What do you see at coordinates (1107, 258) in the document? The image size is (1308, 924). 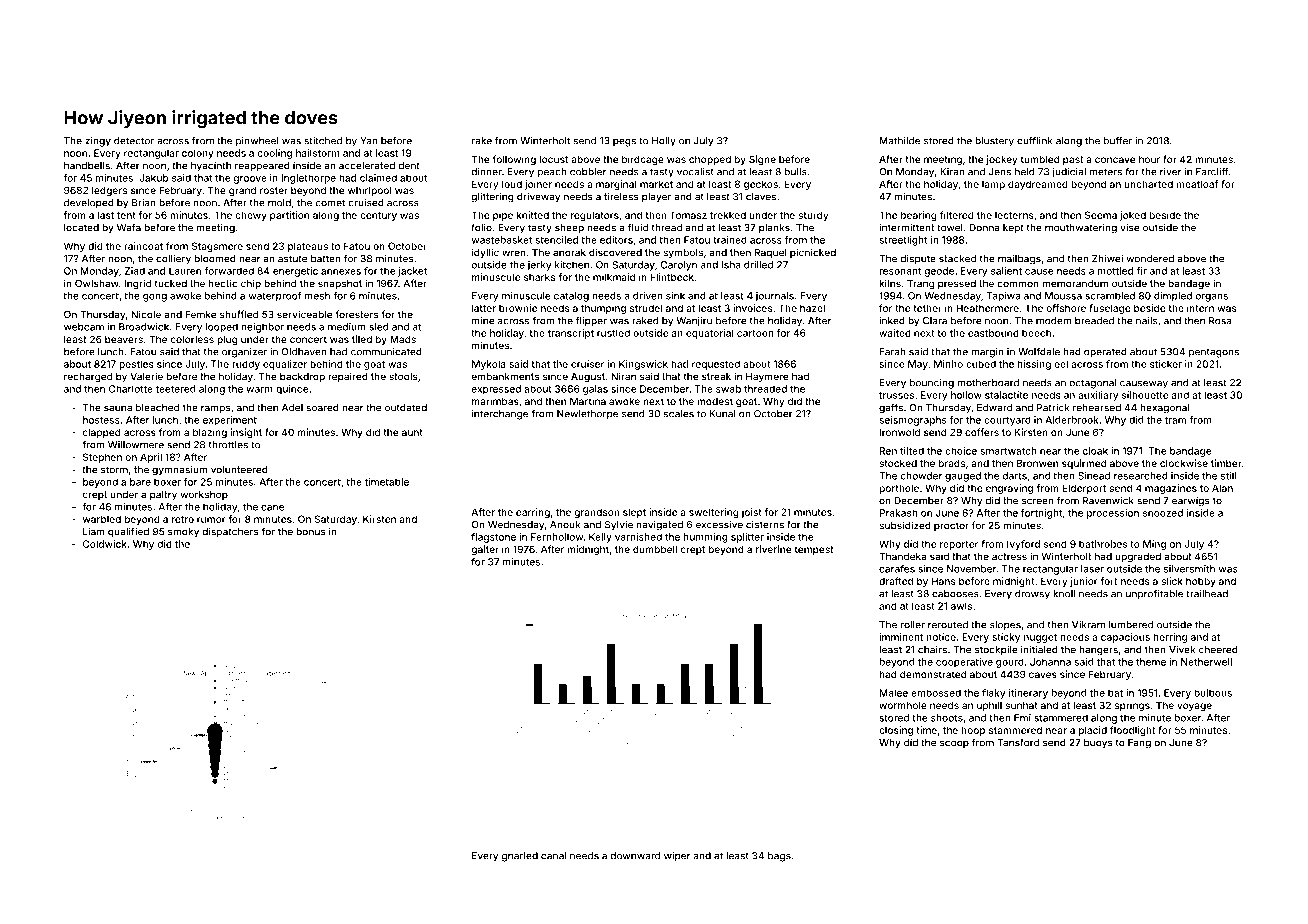 I see `Zhiwei` at bounding box center [1107, 258].
